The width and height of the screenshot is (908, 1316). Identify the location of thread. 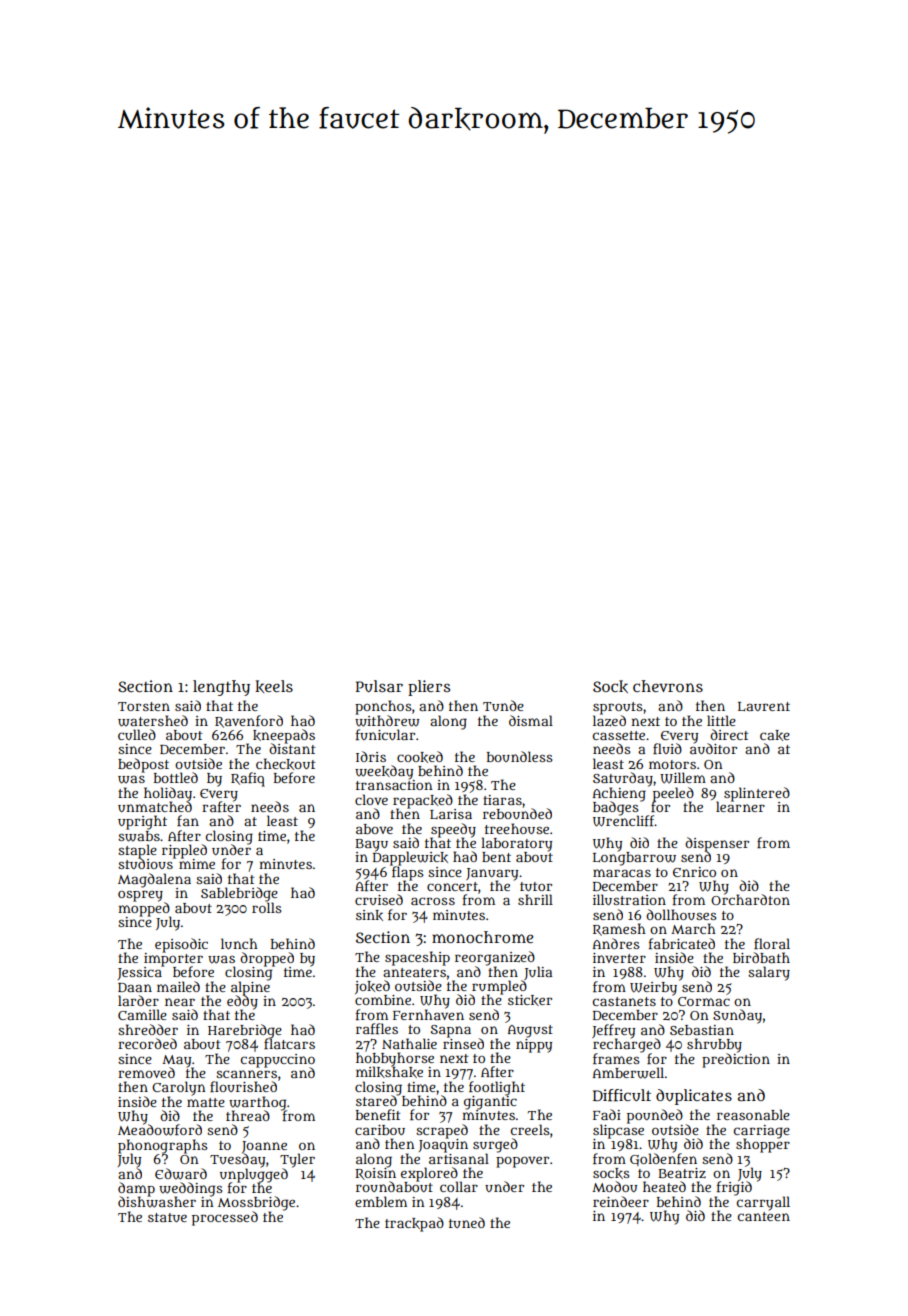
(248, 1115).
